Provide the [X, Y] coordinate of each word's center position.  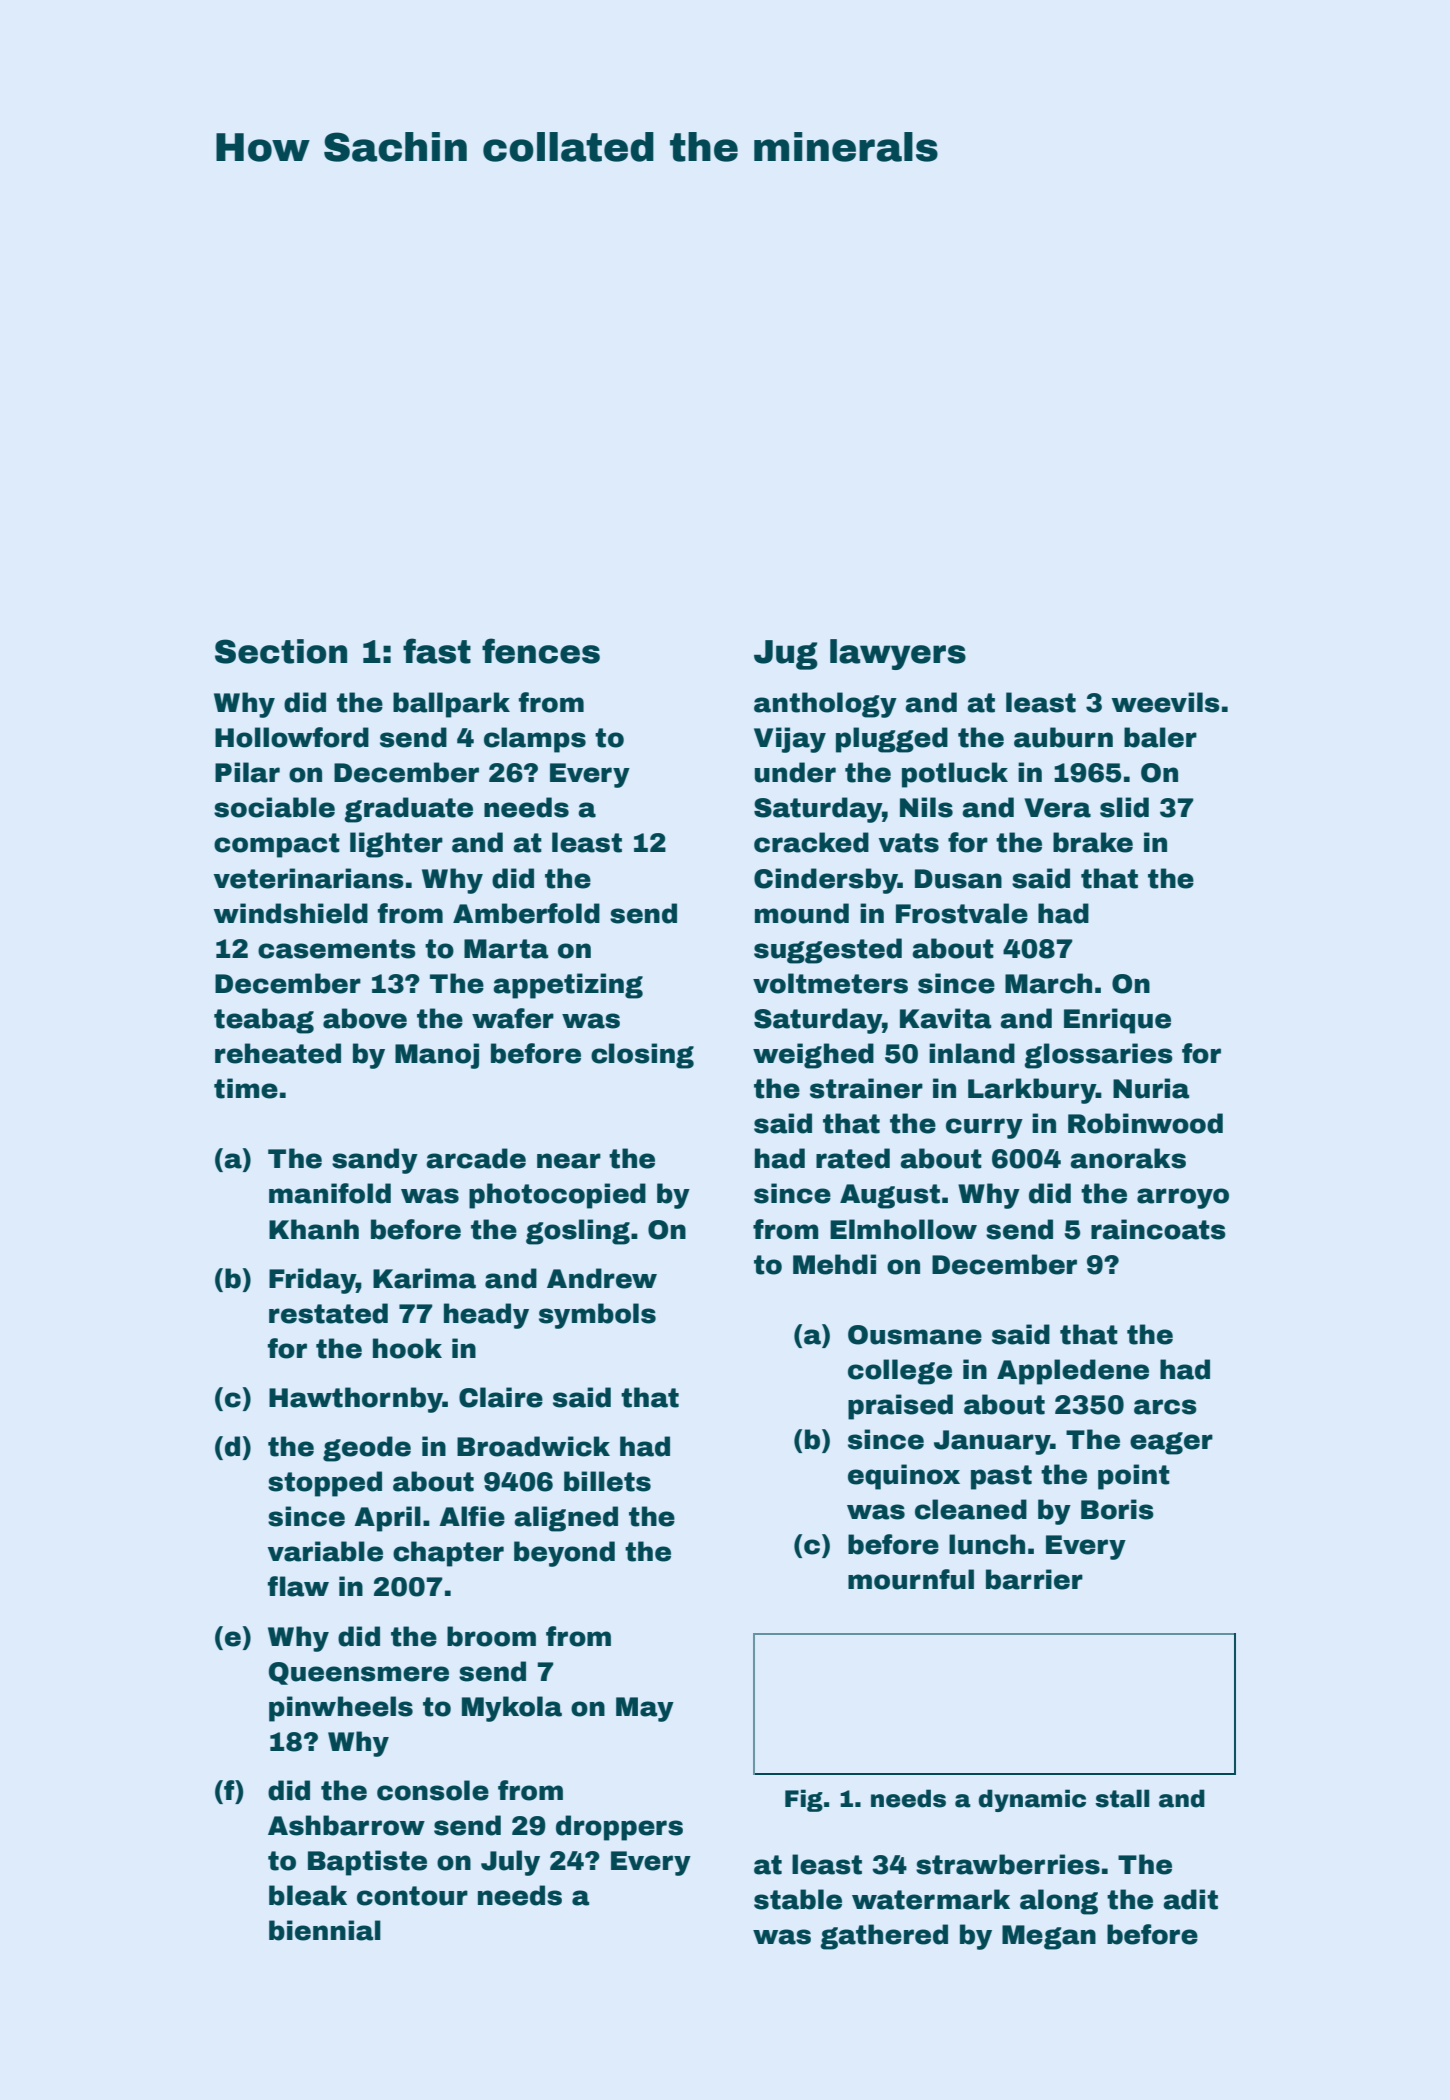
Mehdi [834, 1264]
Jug [786, 655]
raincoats [1158, 1229]
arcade [476, 1158]
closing [642, 1056]
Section [281, 651]
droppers [619, 1828]
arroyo [1183, 1198]
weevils [1165, 702]
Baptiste [367, 1863]
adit [1190, 1899]
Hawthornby [356, 1400]
